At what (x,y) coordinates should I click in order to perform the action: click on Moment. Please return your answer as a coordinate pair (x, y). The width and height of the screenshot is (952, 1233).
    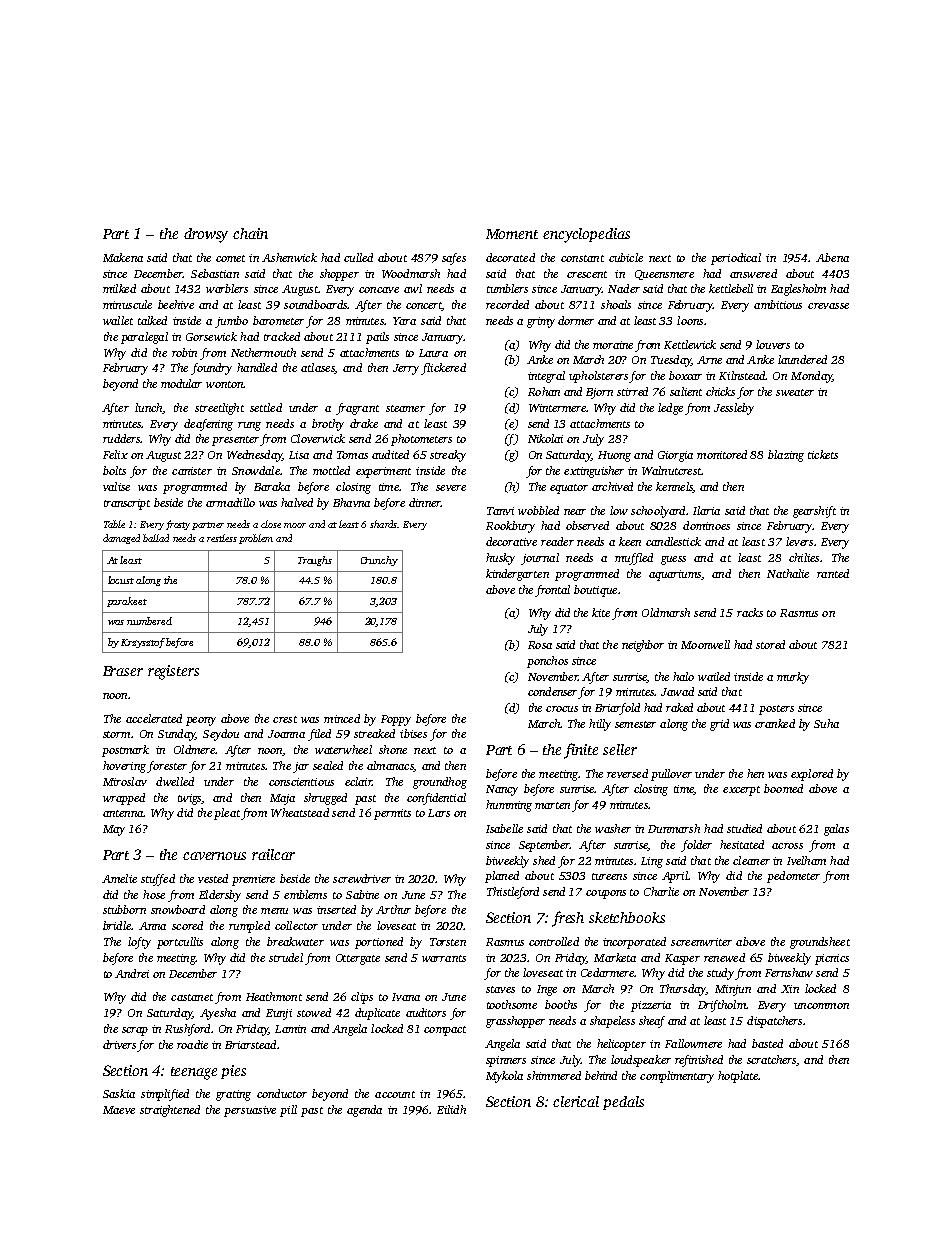
    Looking at the image, I should click on (512, 234).
